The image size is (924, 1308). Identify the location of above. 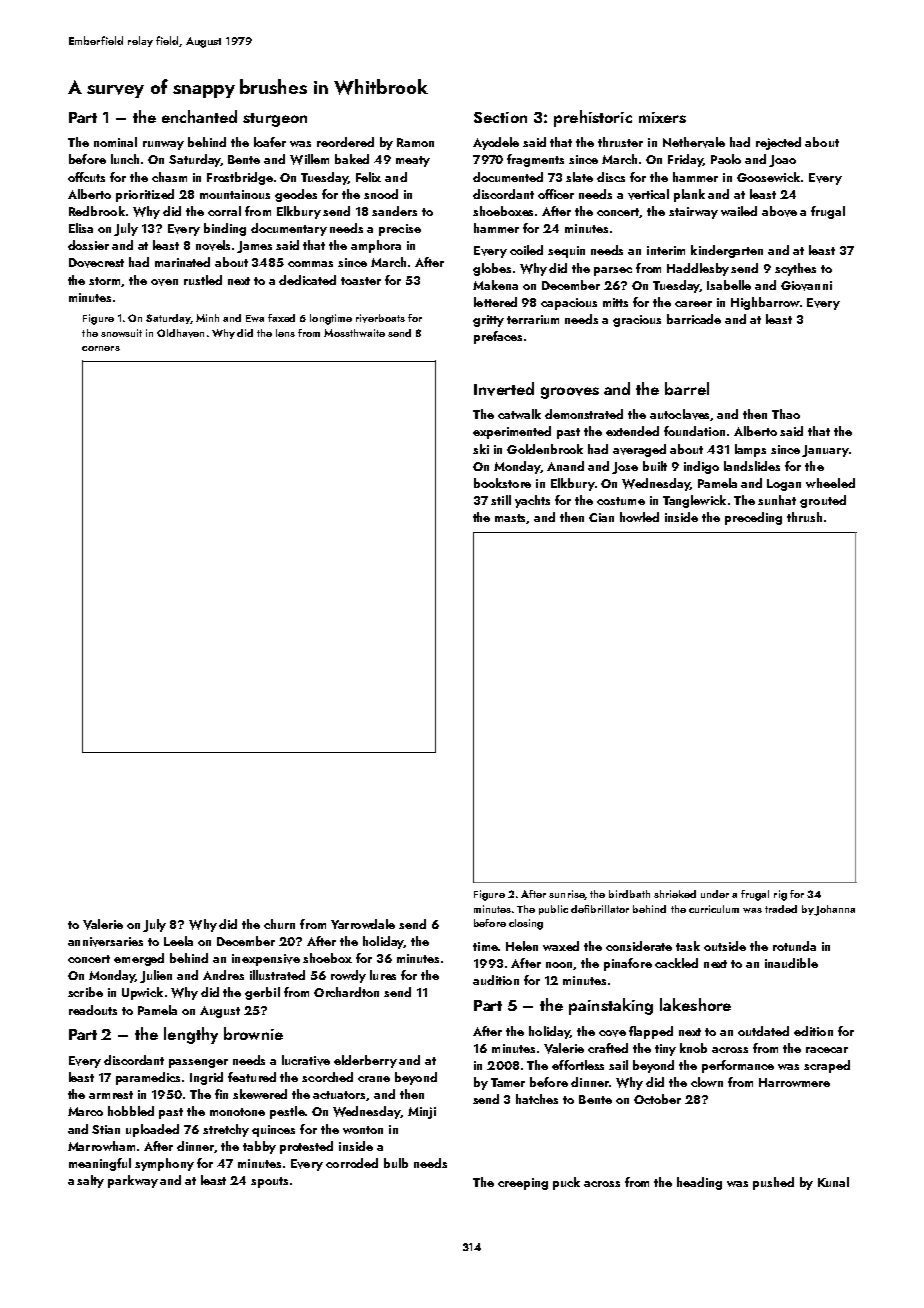
(779, 211).
